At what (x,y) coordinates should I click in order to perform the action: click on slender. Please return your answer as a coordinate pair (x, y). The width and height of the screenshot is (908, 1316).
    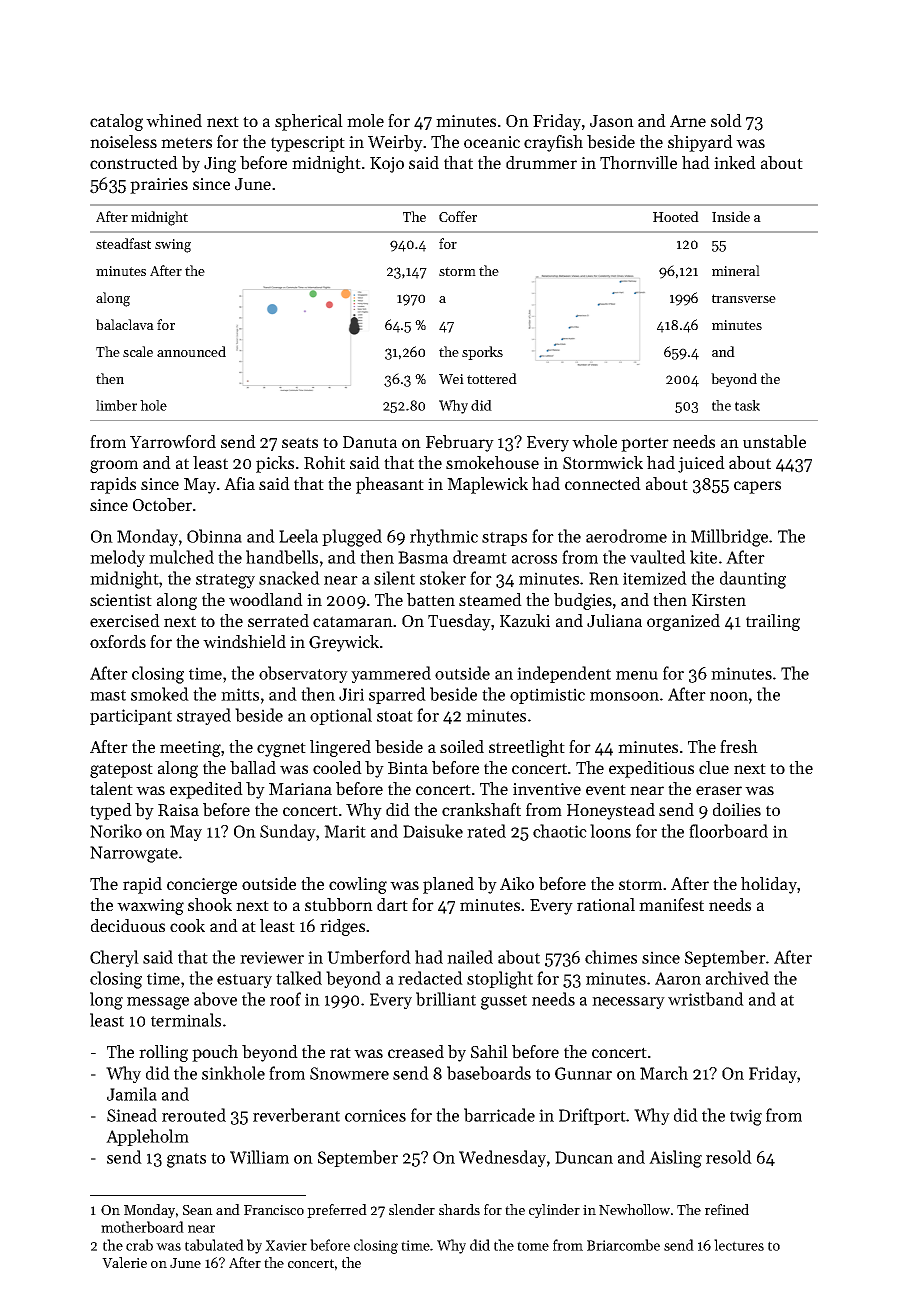
    Looking at the image, I should click on (412, 1209).
